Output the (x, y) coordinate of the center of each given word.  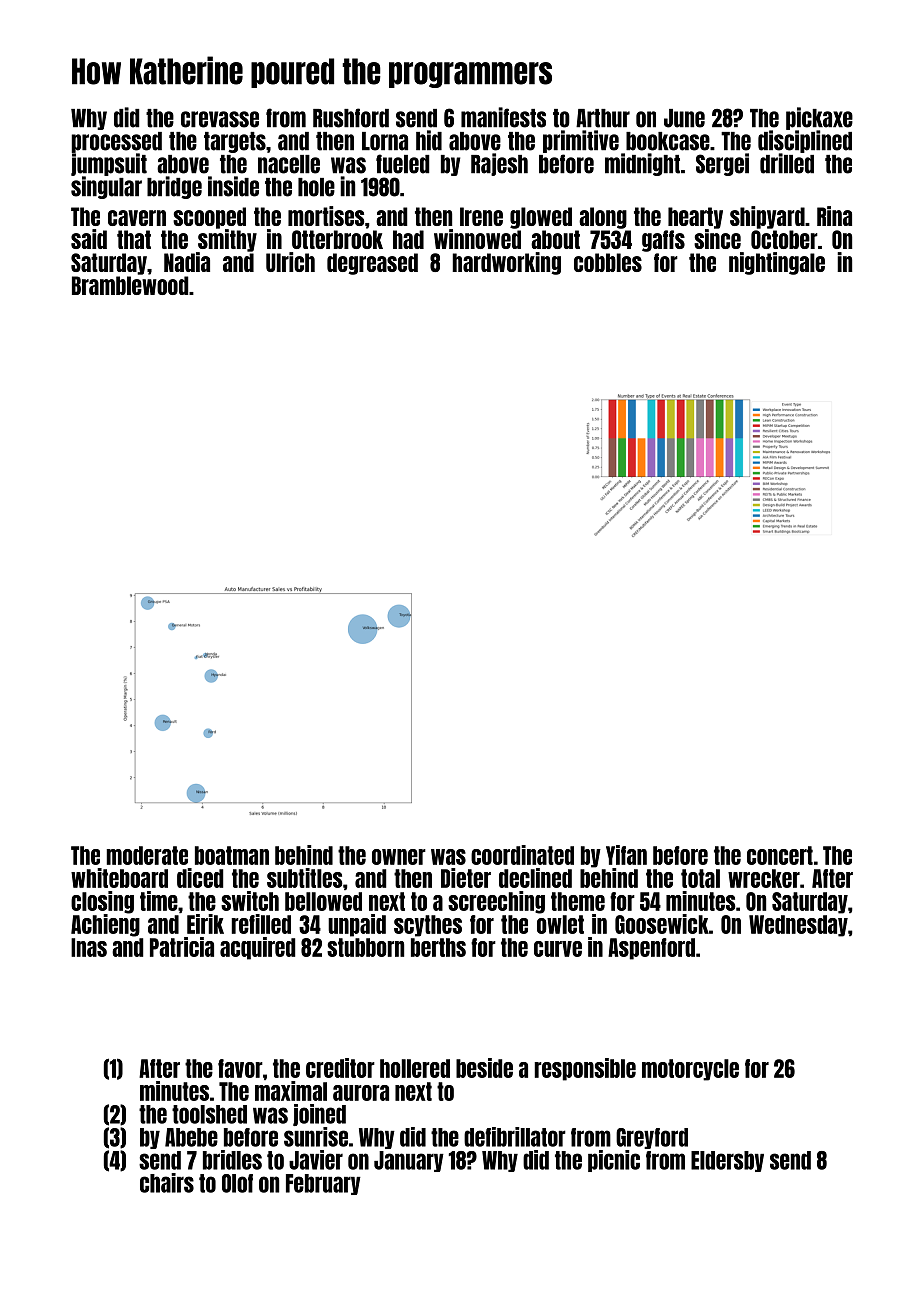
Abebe (191, 1137)
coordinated (522, 855)
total (700, 878)
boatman (232, 855)
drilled (787, 163)
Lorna (385, 141)
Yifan (626, 855)
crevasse (220, 119)
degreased (372, 264)
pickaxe (819, 118)
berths (438, 947)
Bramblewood (130, 285)
